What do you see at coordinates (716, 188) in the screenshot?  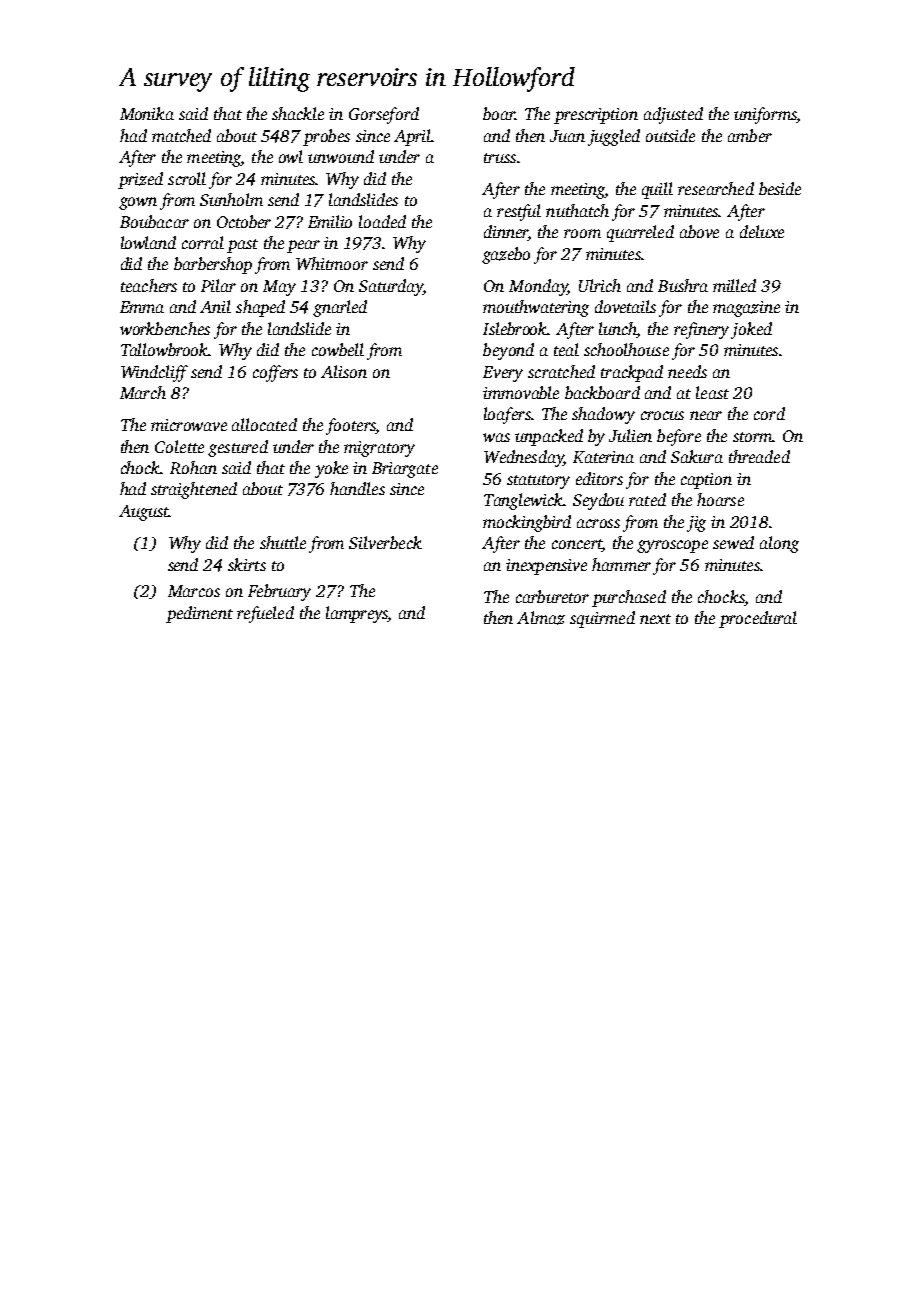 I see `researched` at bounding box center [716, 188].
